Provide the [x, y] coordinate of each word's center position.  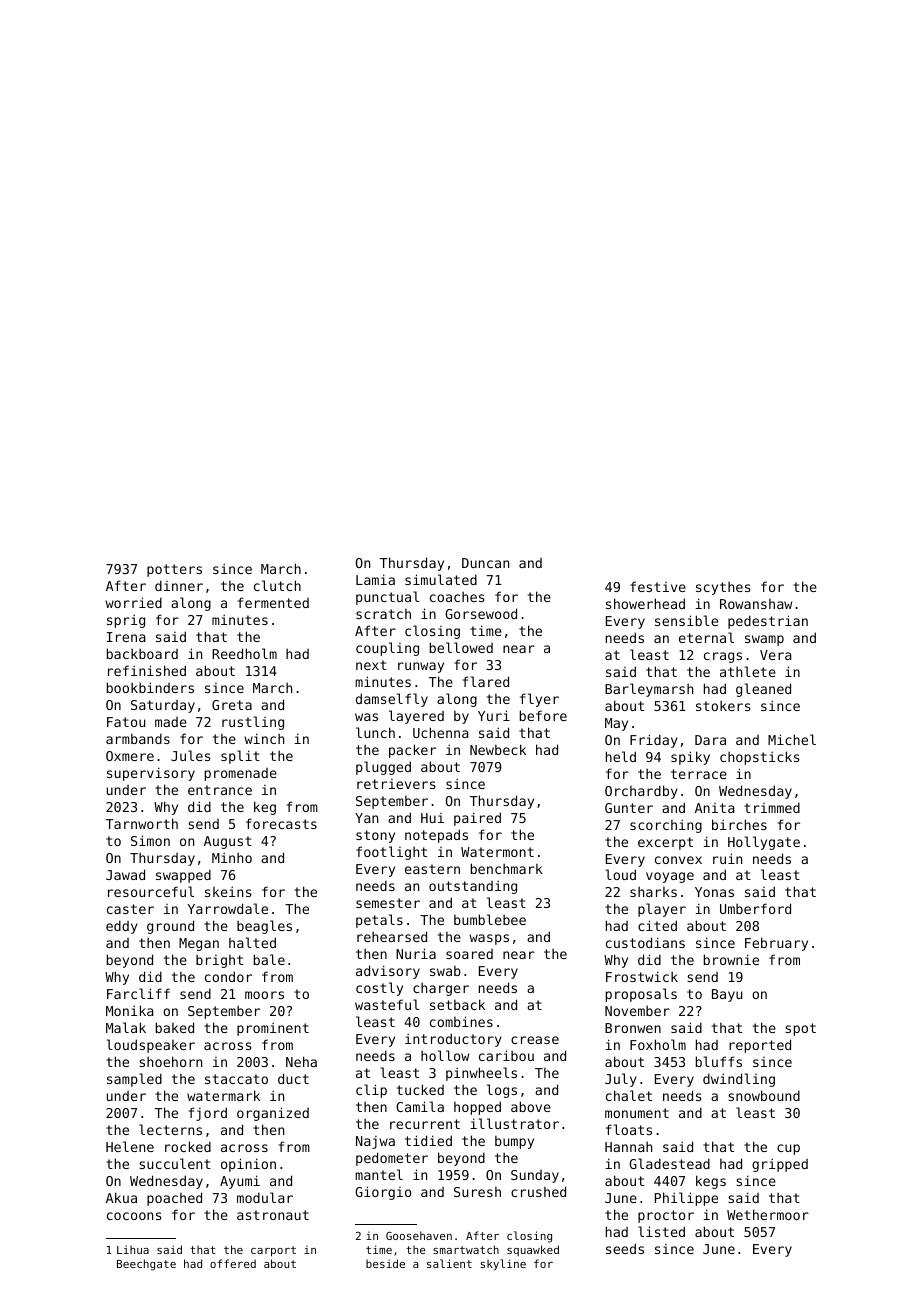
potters [174, 570]
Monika [130, 1010]
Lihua [133, 1249]
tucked [420, 1089]
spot [800, 1029]
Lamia [375, 579]
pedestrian [768, 622]
